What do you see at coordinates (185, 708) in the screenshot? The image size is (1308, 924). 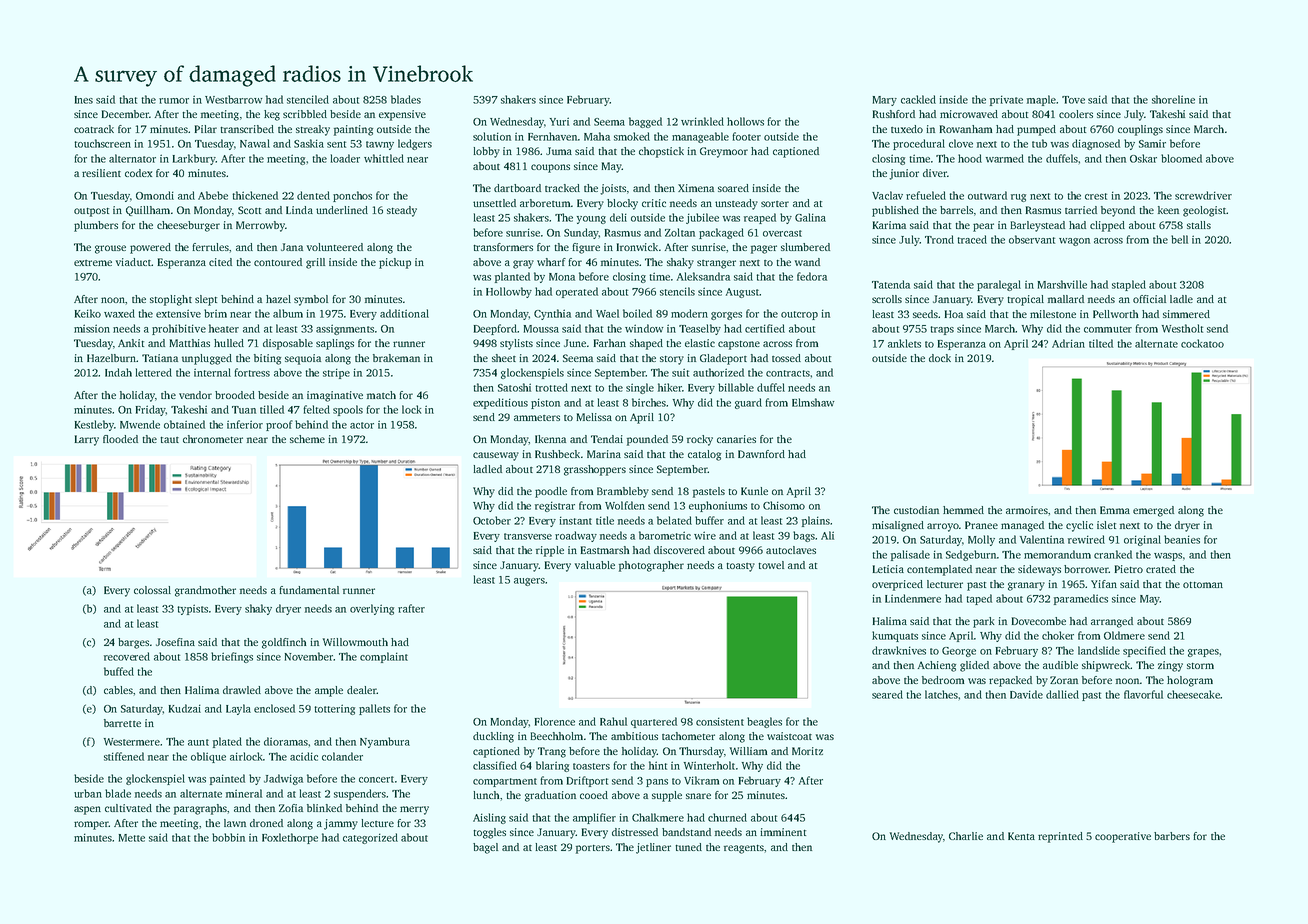 I see `Kudzai` at bounding box center [185, 708].
